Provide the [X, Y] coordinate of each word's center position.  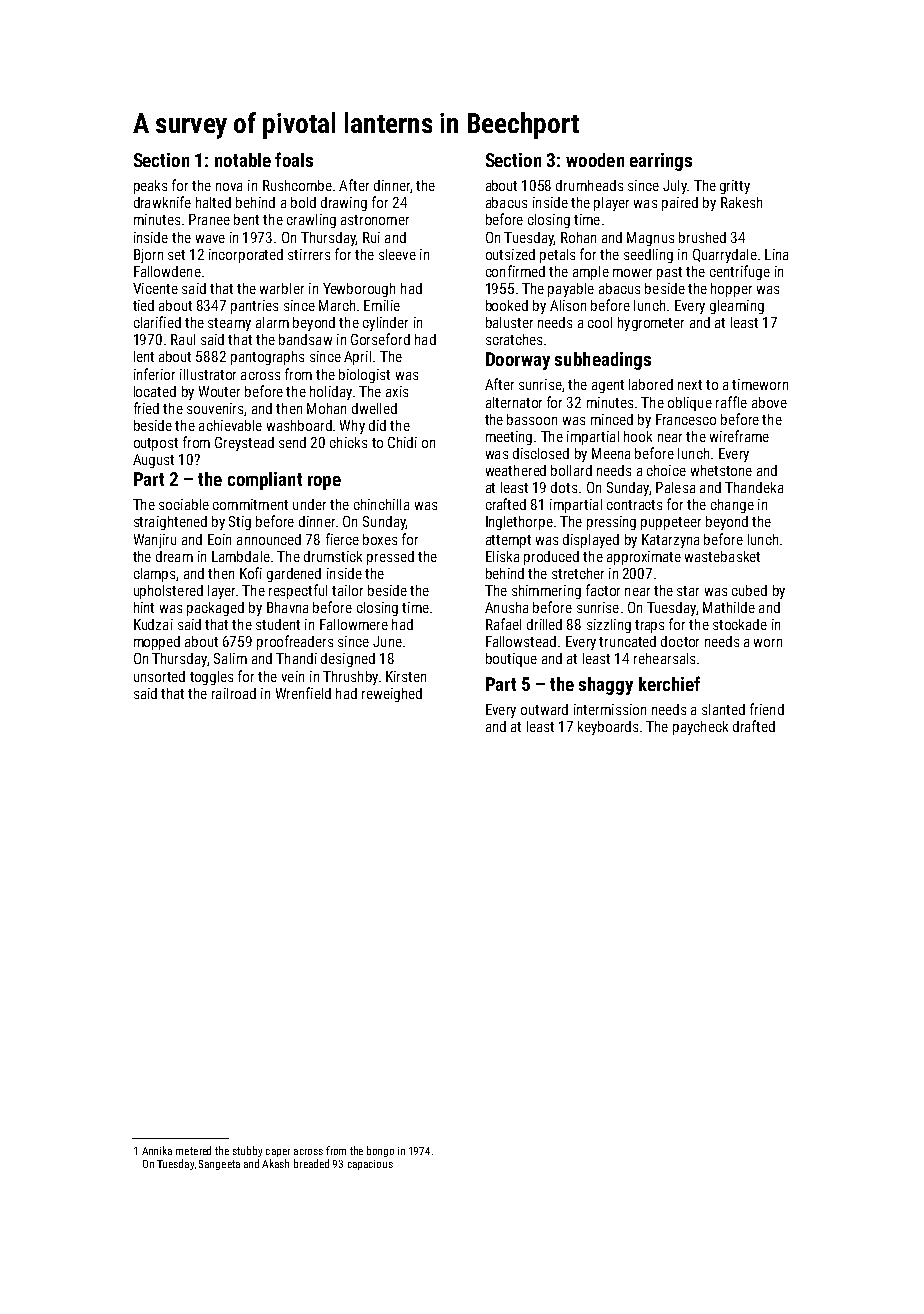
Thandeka [754, 487]
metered [193, 1150]
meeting [509, 438]
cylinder [385, 324]
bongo [380, 1151]
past [669, 273]
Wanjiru [155, 541]
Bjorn [148, 256]
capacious [370, 1165]
